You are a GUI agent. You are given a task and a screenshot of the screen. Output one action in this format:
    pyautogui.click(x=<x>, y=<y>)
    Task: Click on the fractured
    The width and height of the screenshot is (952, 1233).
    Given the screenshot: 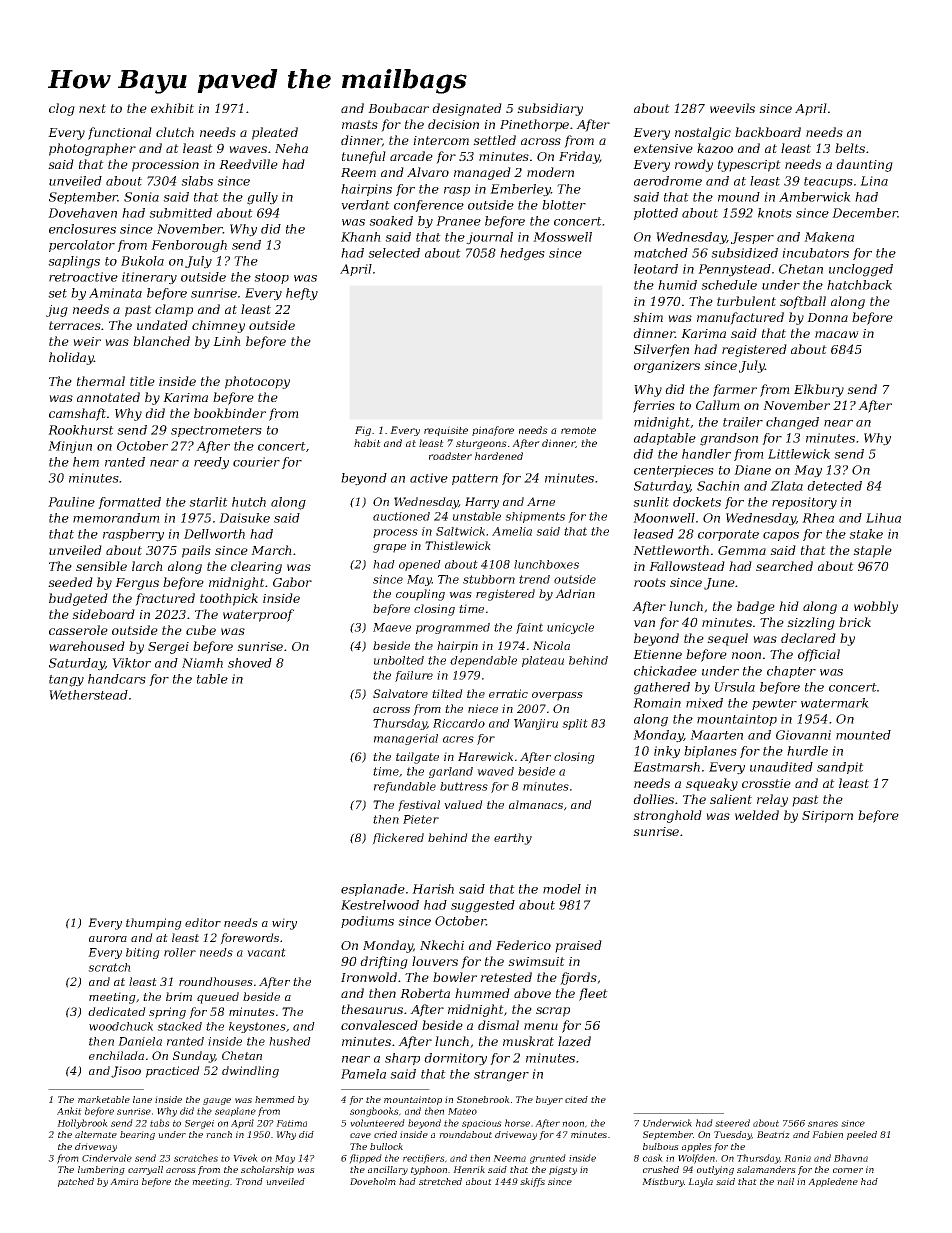 What is the action you would take?
    pyautogui.click(x=165, y=599)
